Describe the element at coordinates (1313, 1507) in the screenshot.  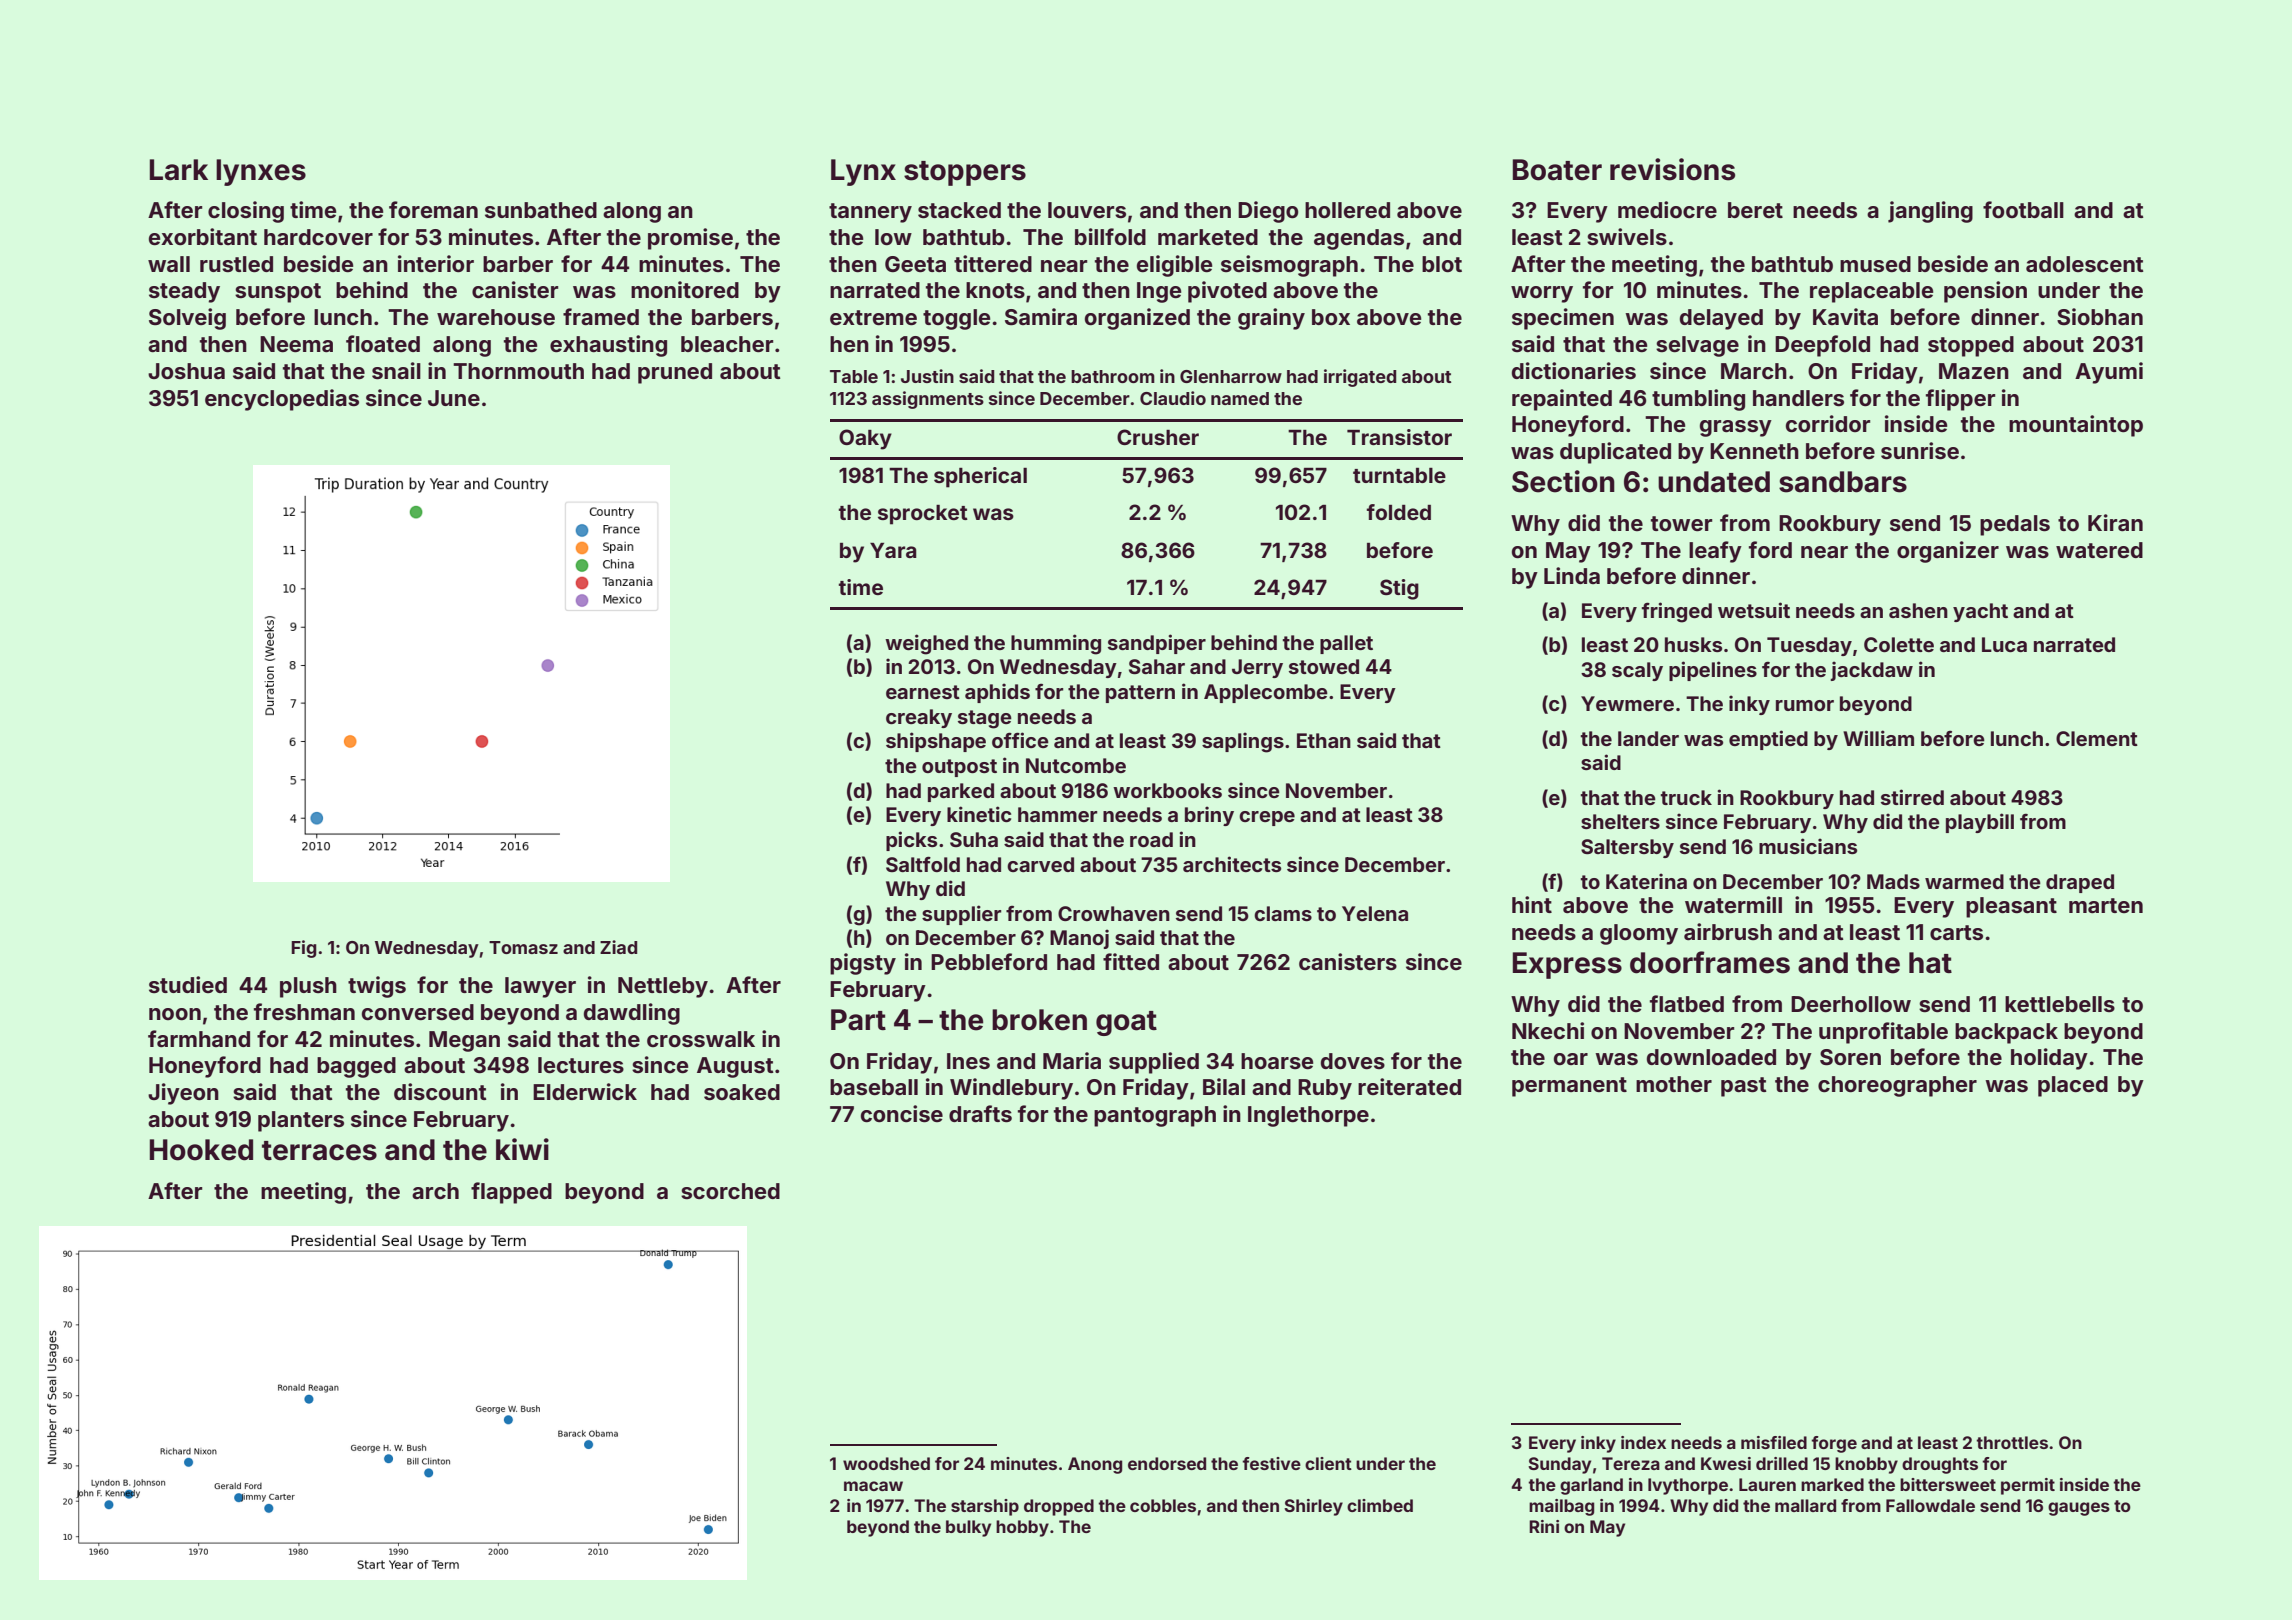
I see `Shirley` at that location.
